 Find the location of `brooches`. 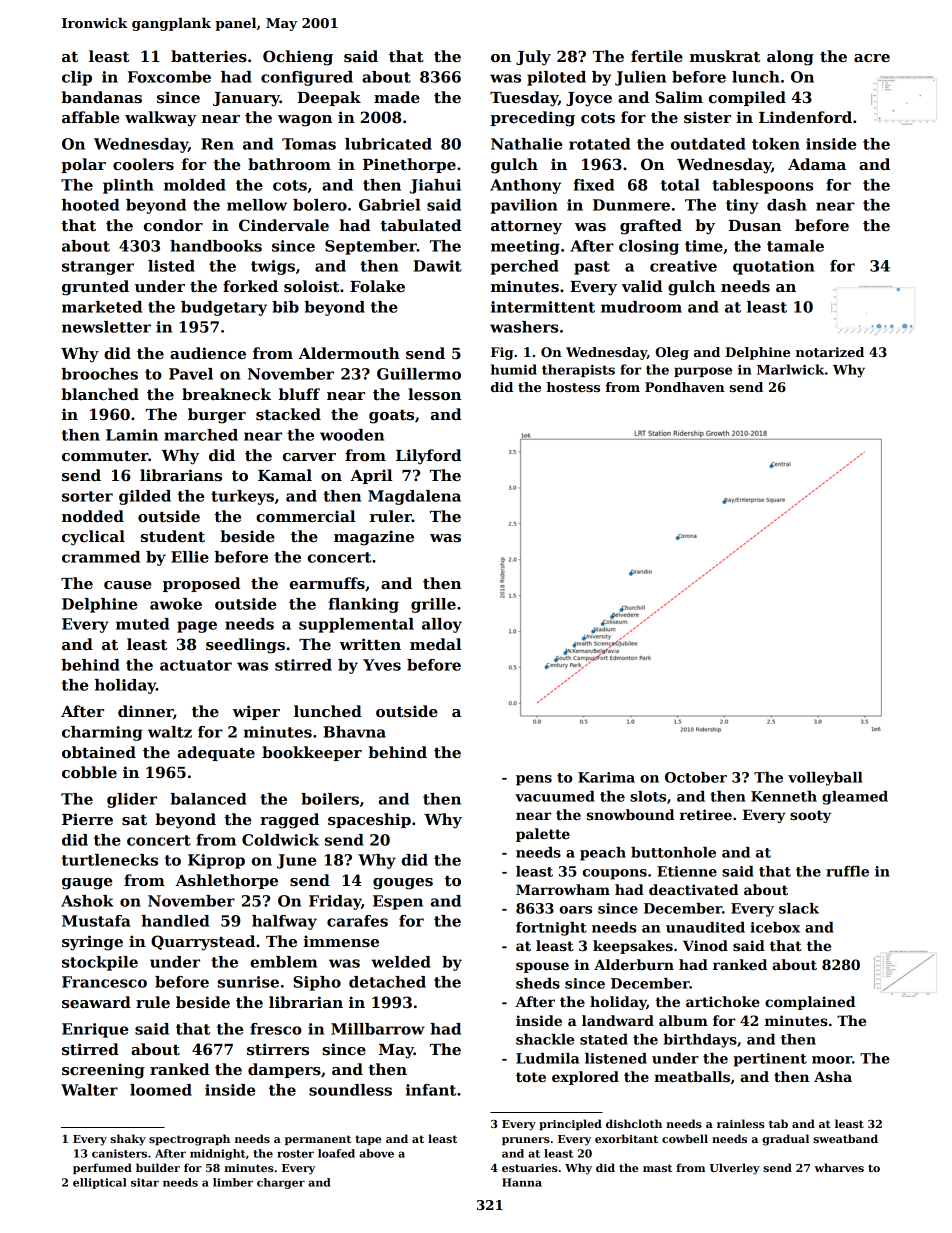

brooches is located at coordinates (99, 374).
